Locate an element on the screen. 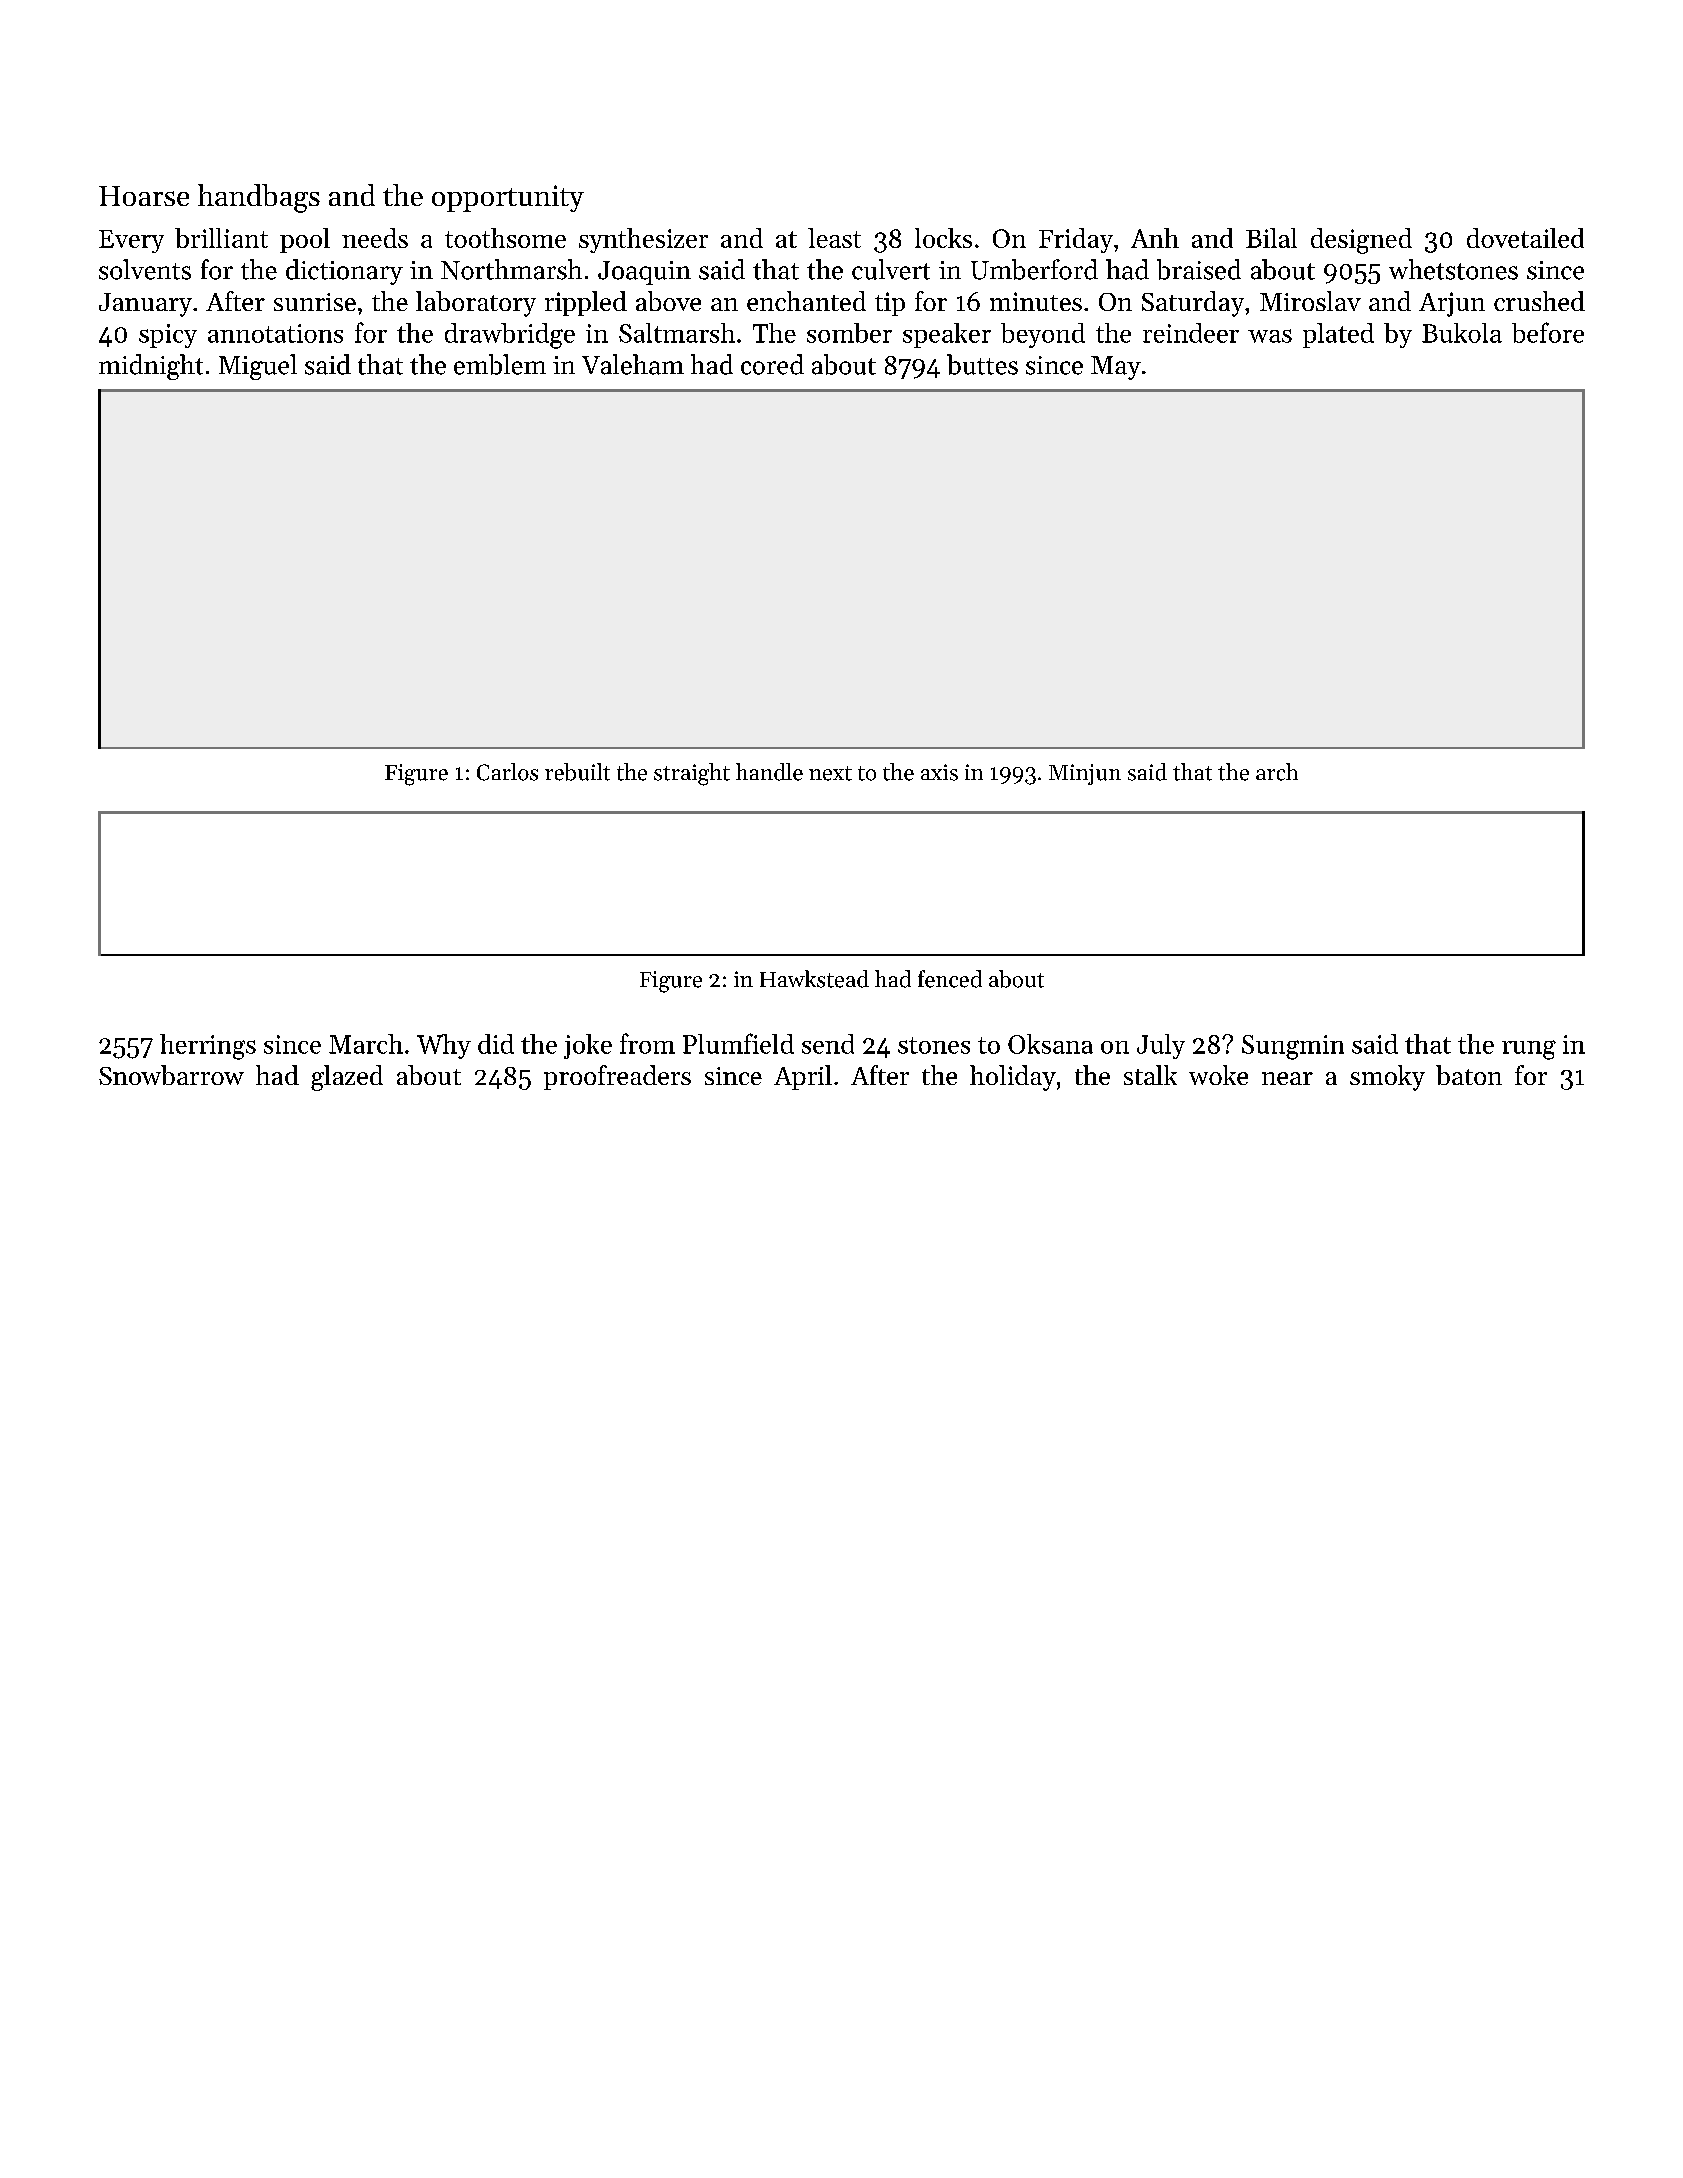  dovetailed is located at coordinates (1525, 238).
